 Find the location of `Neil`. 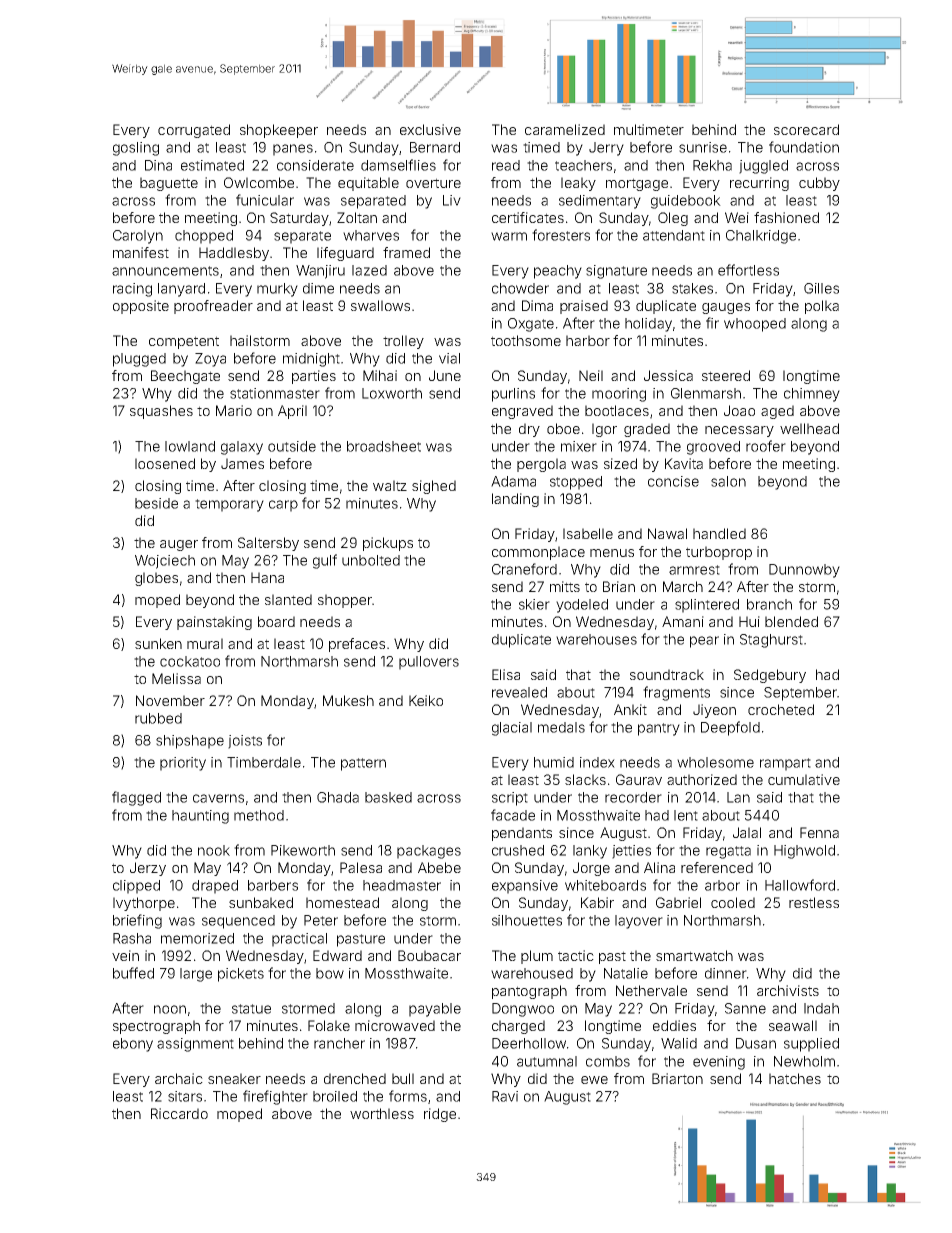

Neil is located at coordinates (591, 375).
